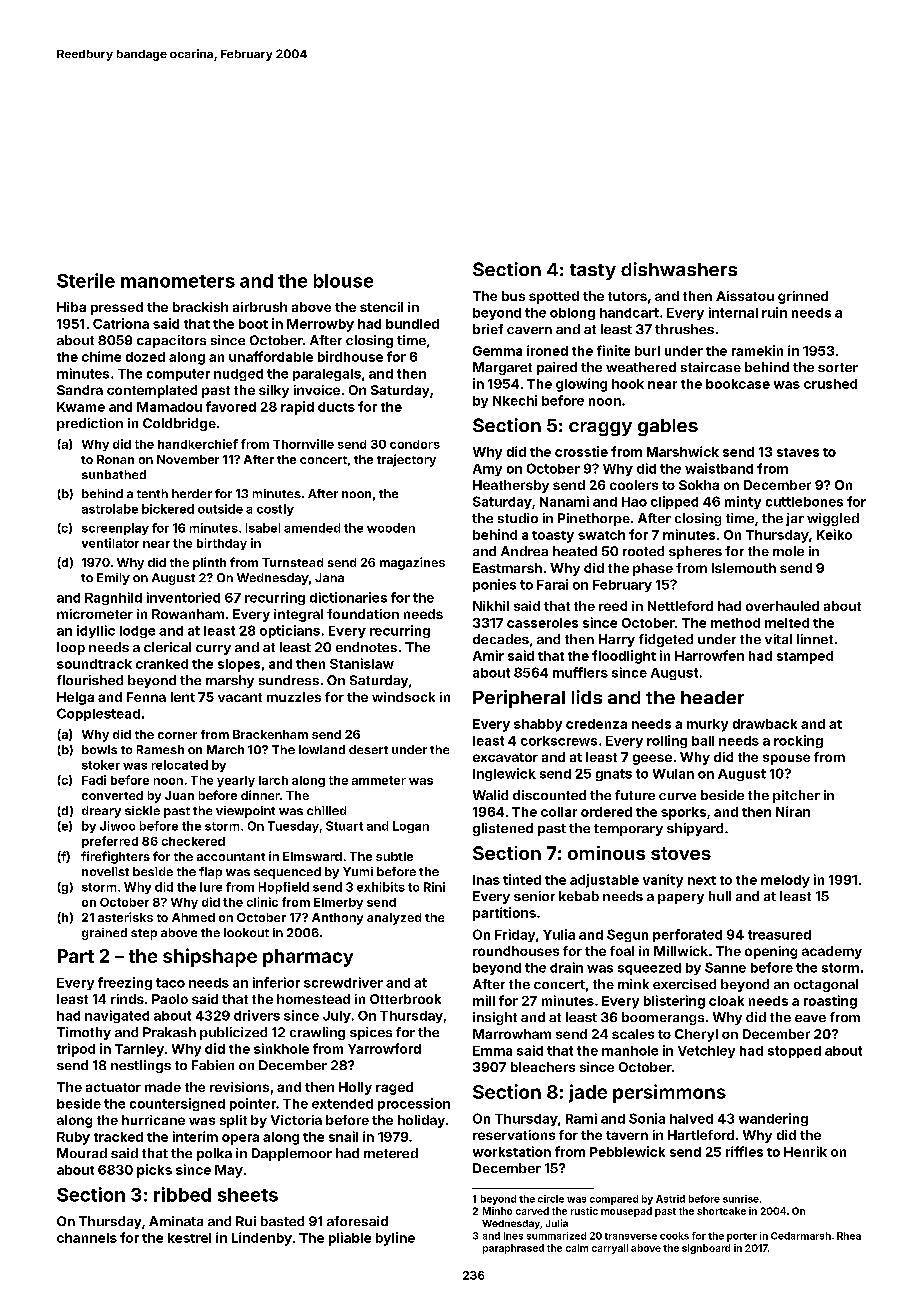 Image resolution: width=924 pixels, height=1308 pixels. I want to click on extended, so click(342, 1104).
